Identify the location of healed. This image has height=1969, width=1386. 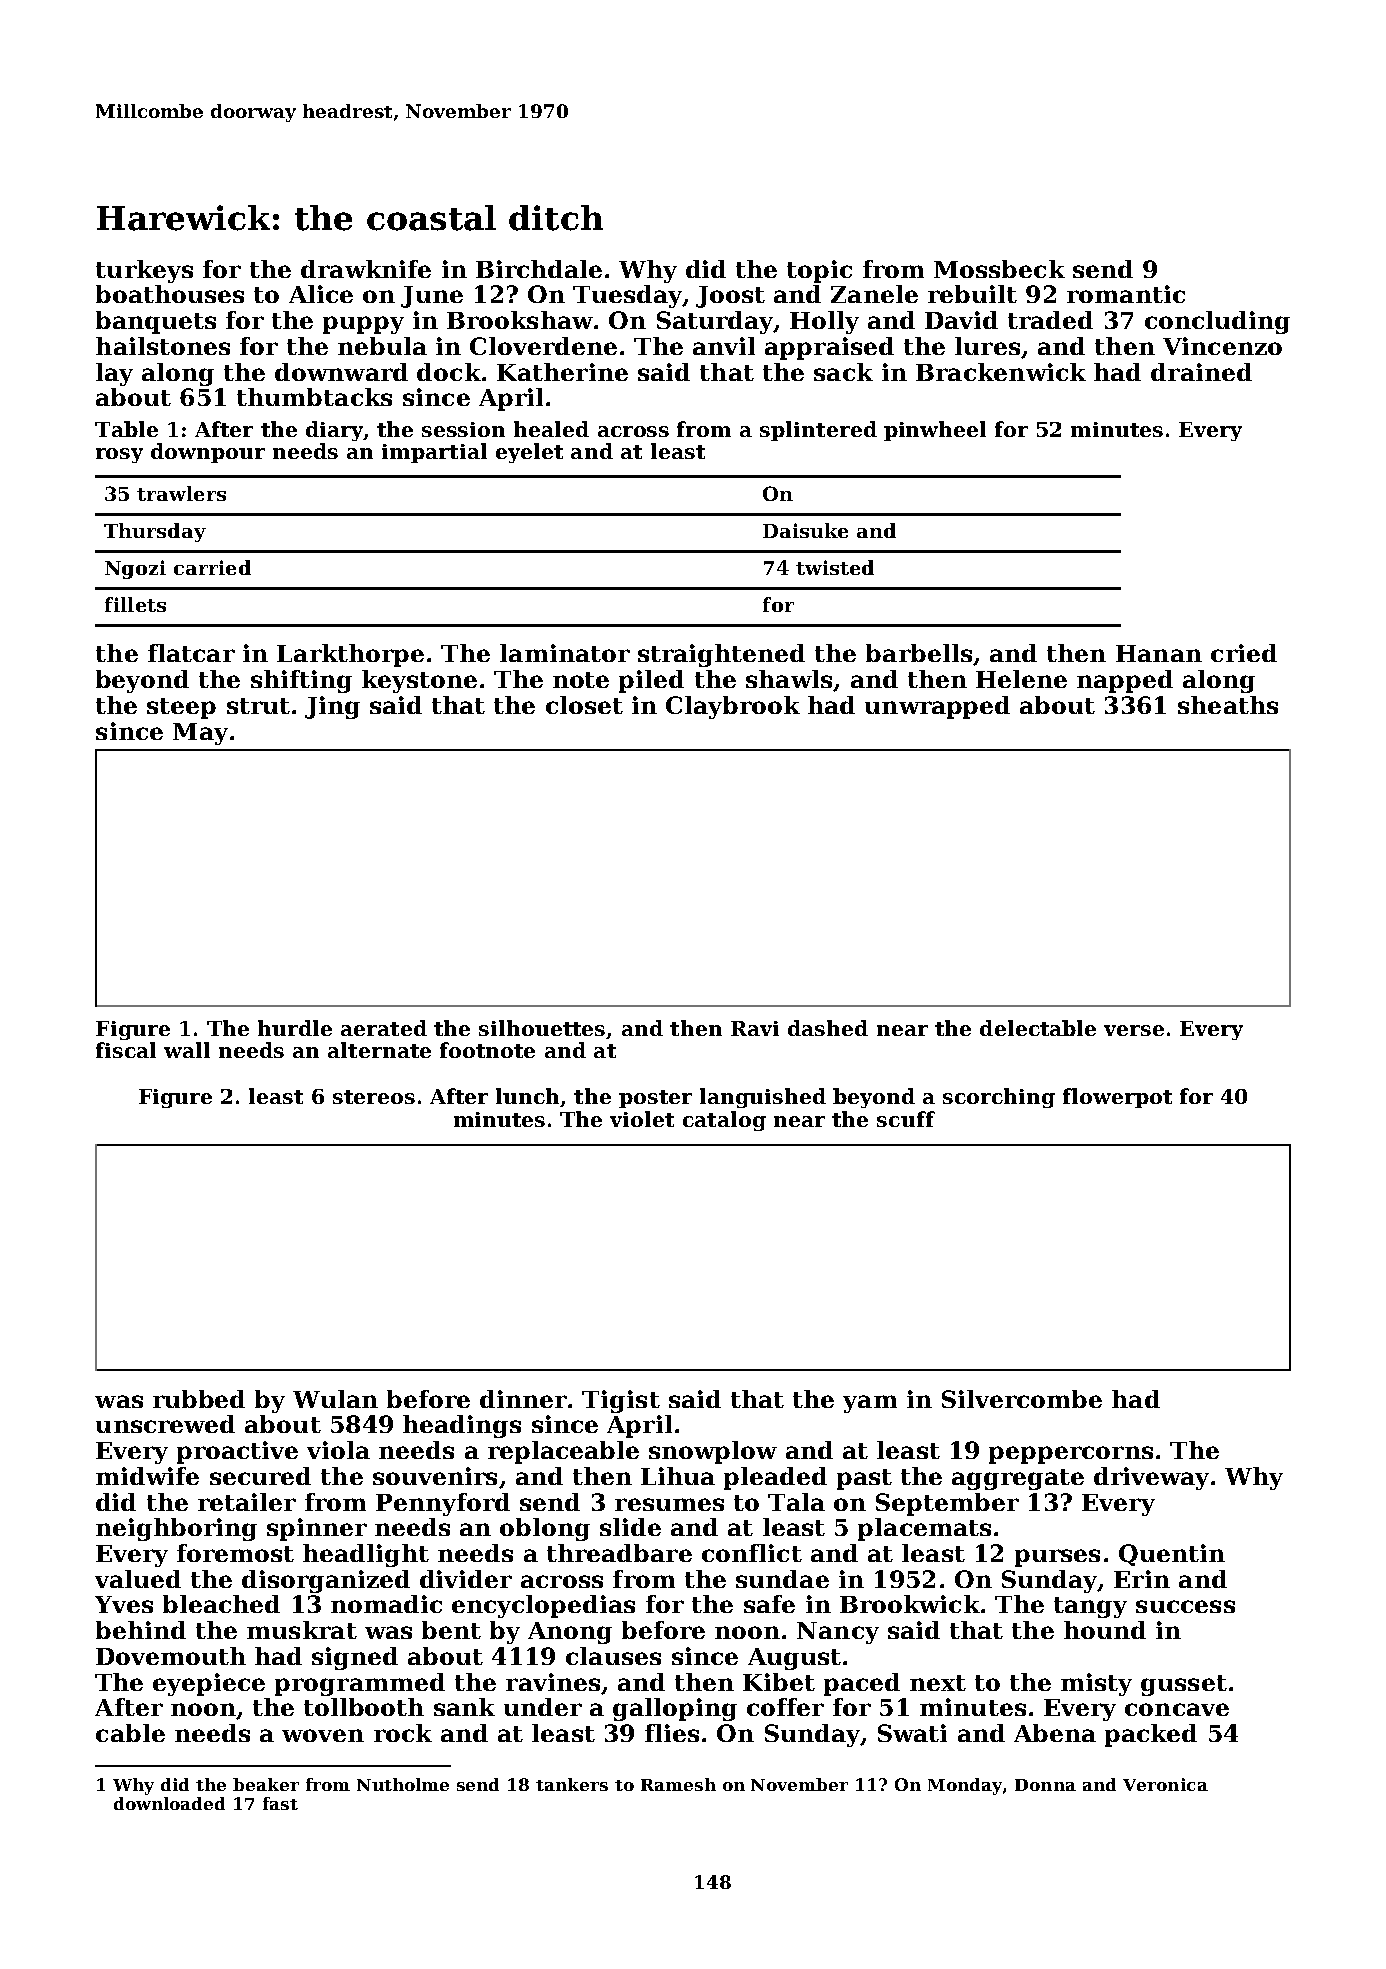
(551, 429).
